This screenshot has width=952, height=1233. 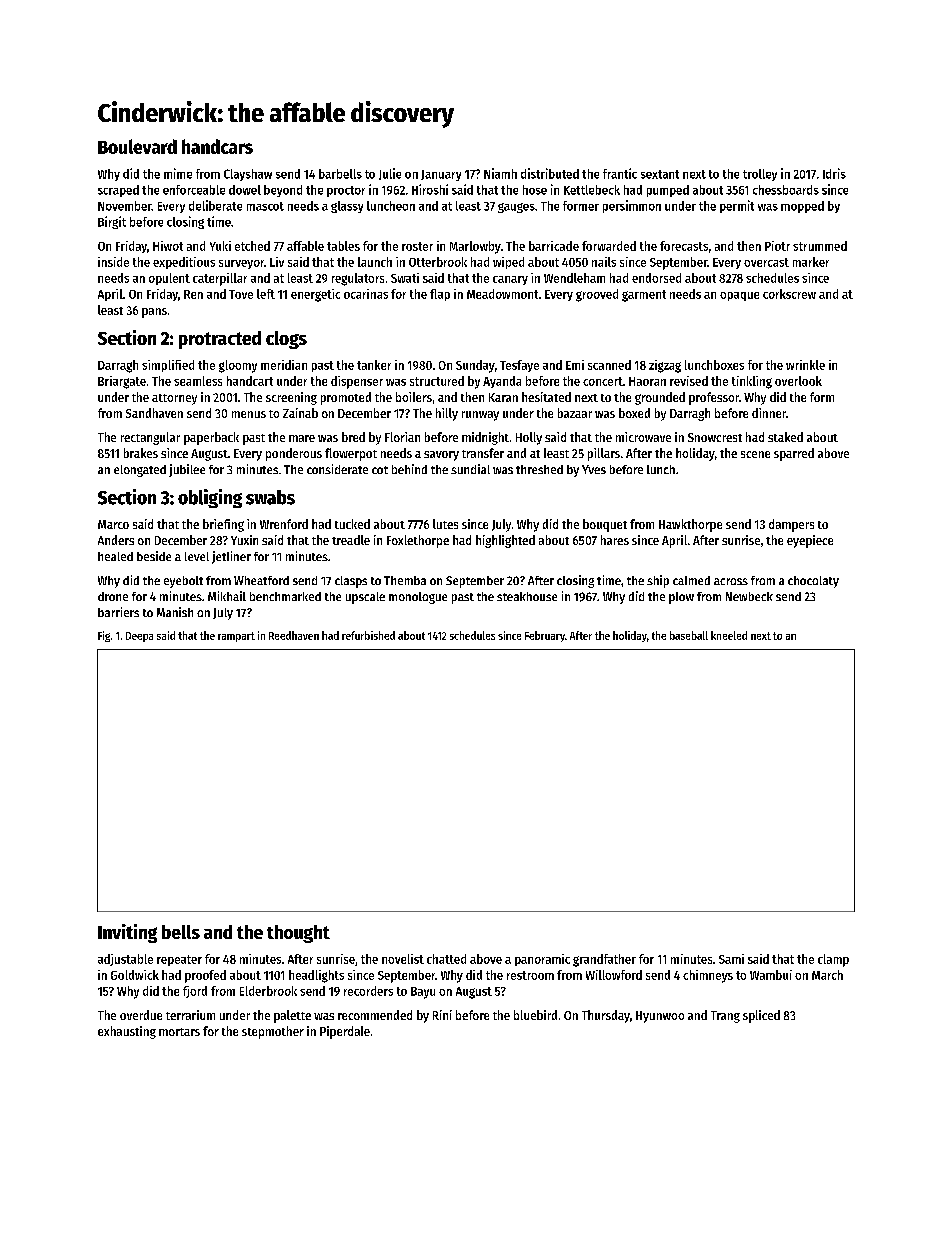 What do you see at coordinates (236, 637) in the screenshot?
I see `rampart` at bounding box center [236, 637].
